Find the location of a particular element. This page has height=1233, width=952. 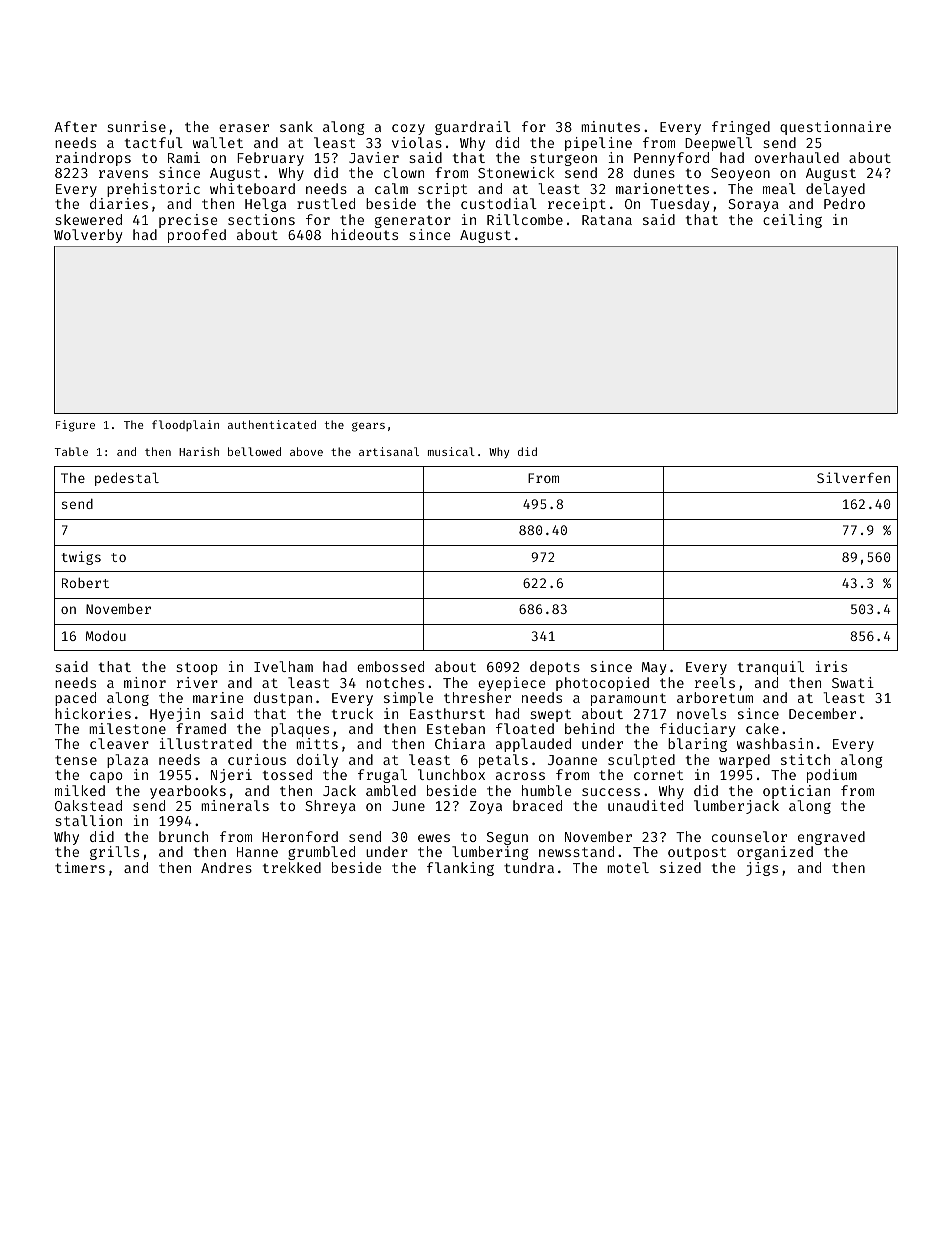

musical is located at coordinates (451, 451).
